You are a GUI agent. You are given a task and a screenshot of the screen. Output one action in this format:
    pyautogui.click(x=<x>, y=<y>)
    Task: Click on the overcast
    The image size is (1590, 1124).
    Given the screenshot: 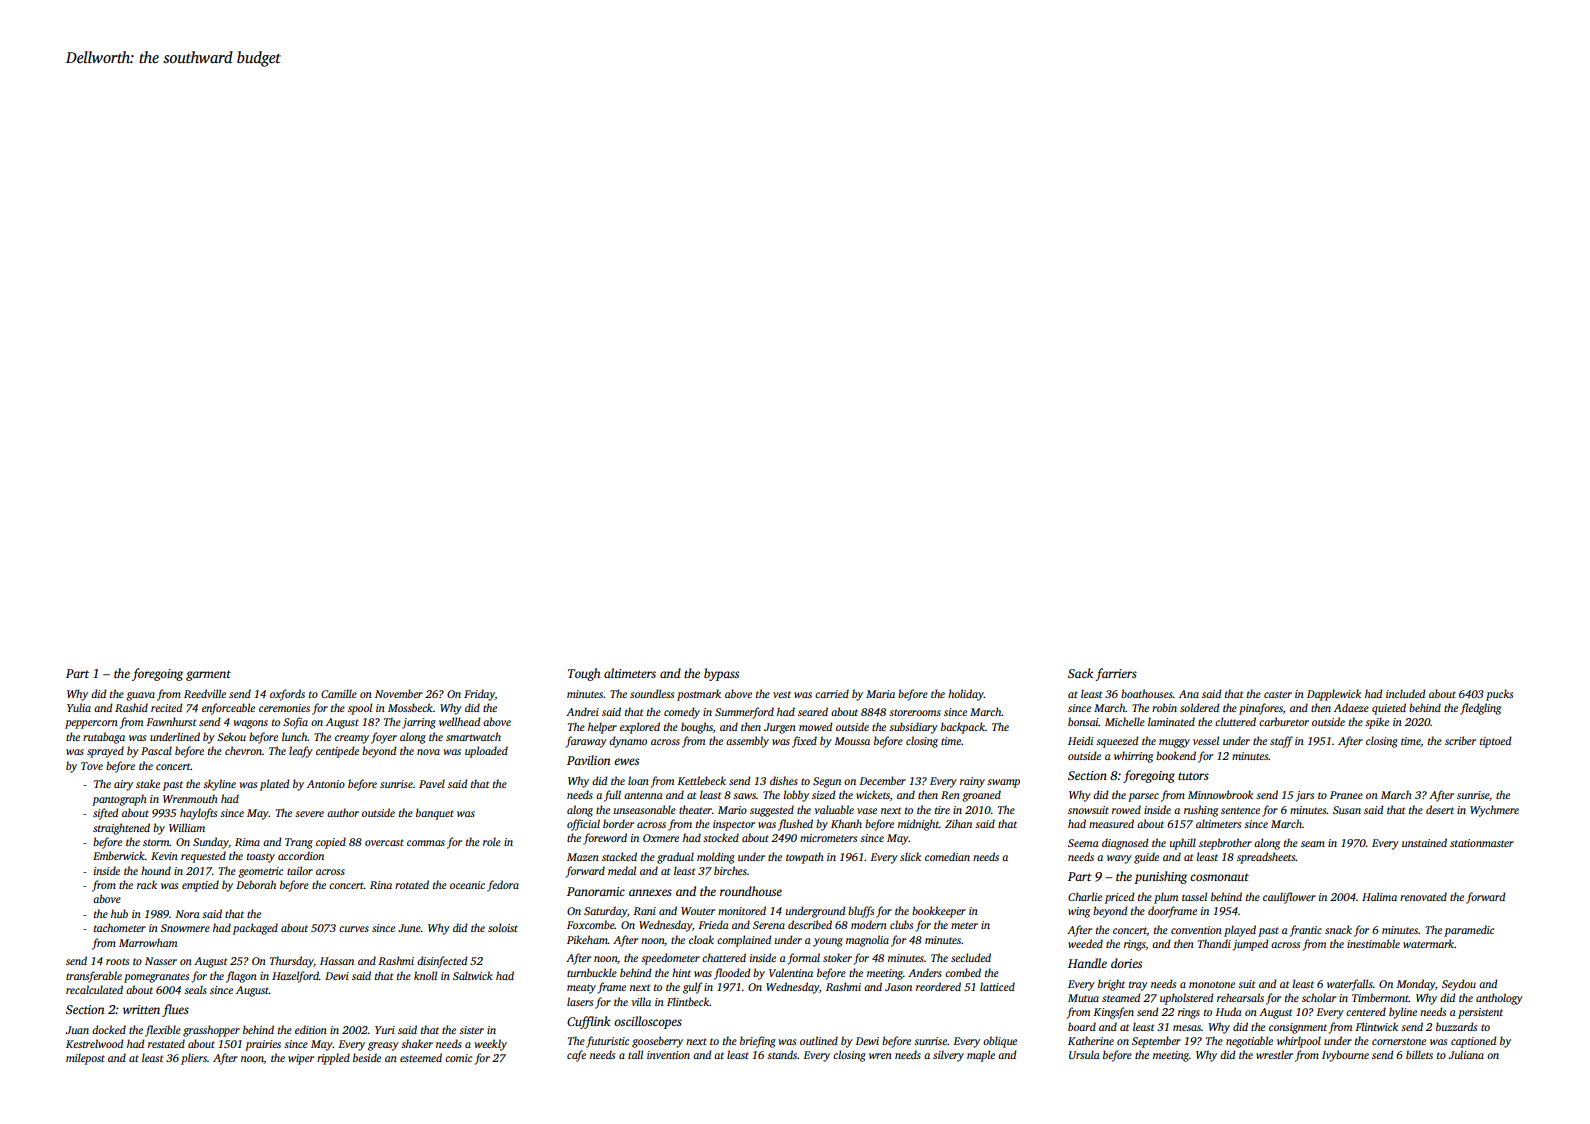 What is the action you would take?
    pyautogui.click(x=384, y=842)
